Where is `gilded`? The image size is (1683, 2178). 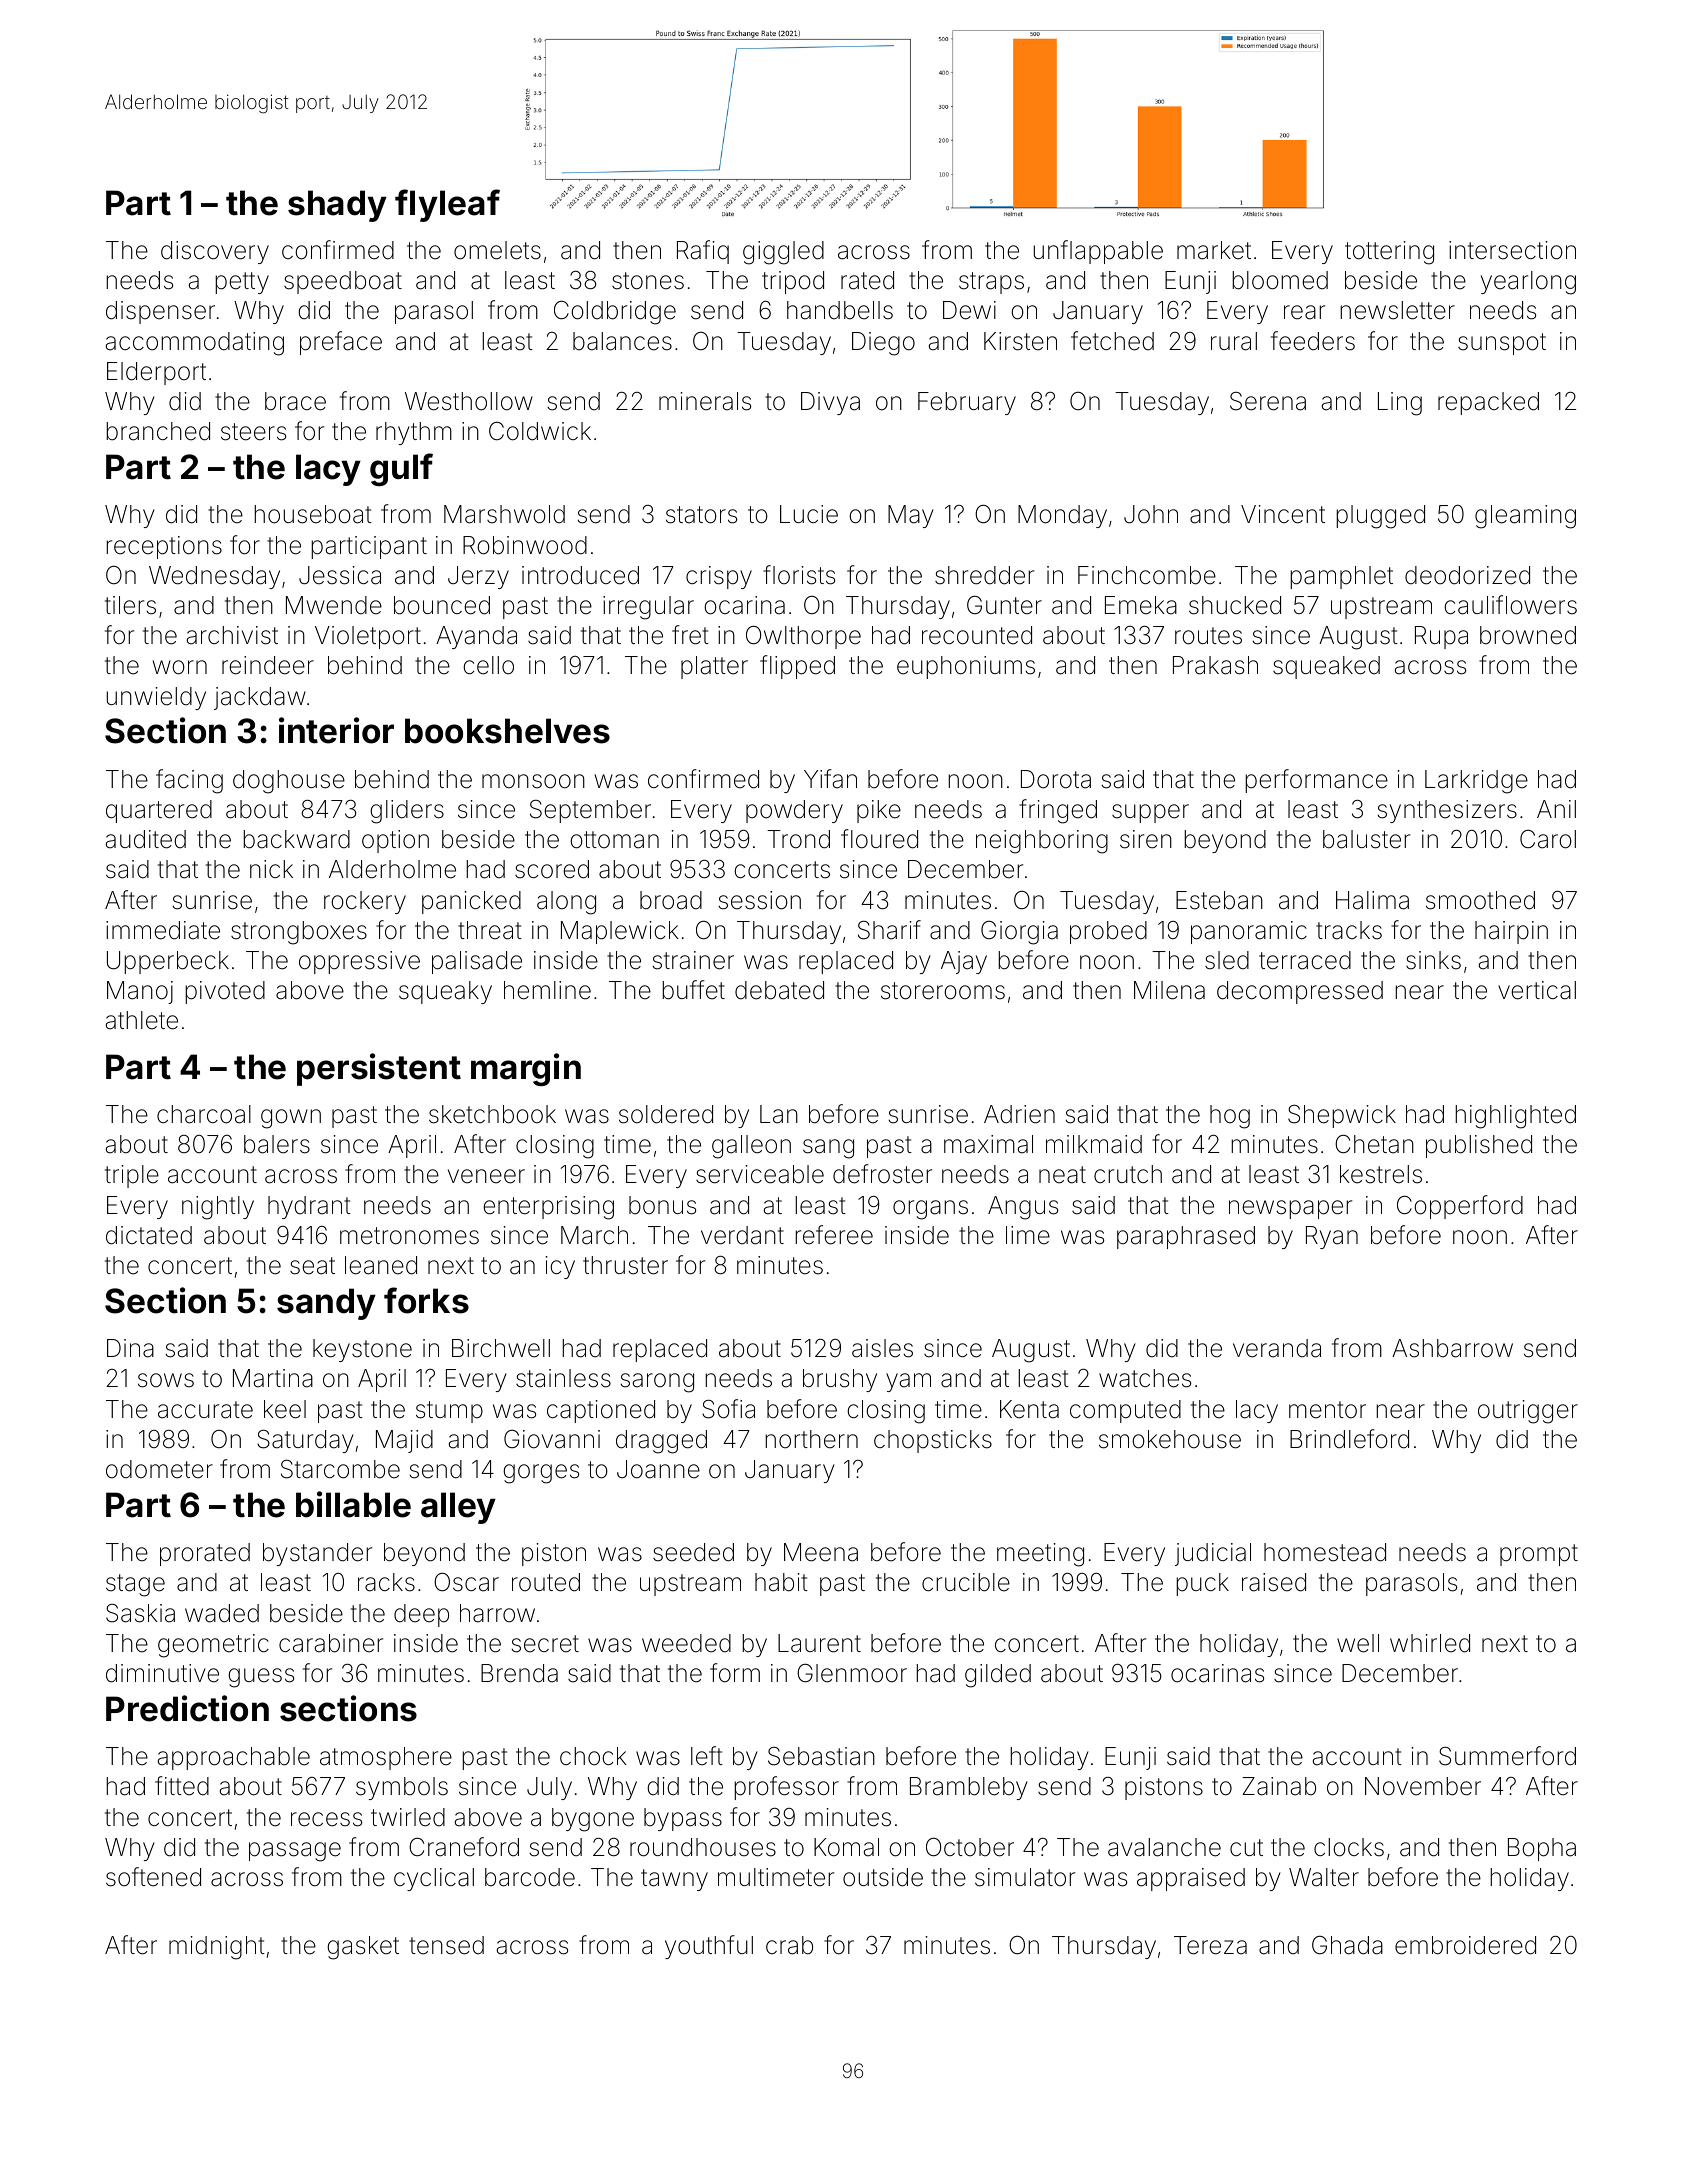 gilded is located at coordinates (998, 1676).
